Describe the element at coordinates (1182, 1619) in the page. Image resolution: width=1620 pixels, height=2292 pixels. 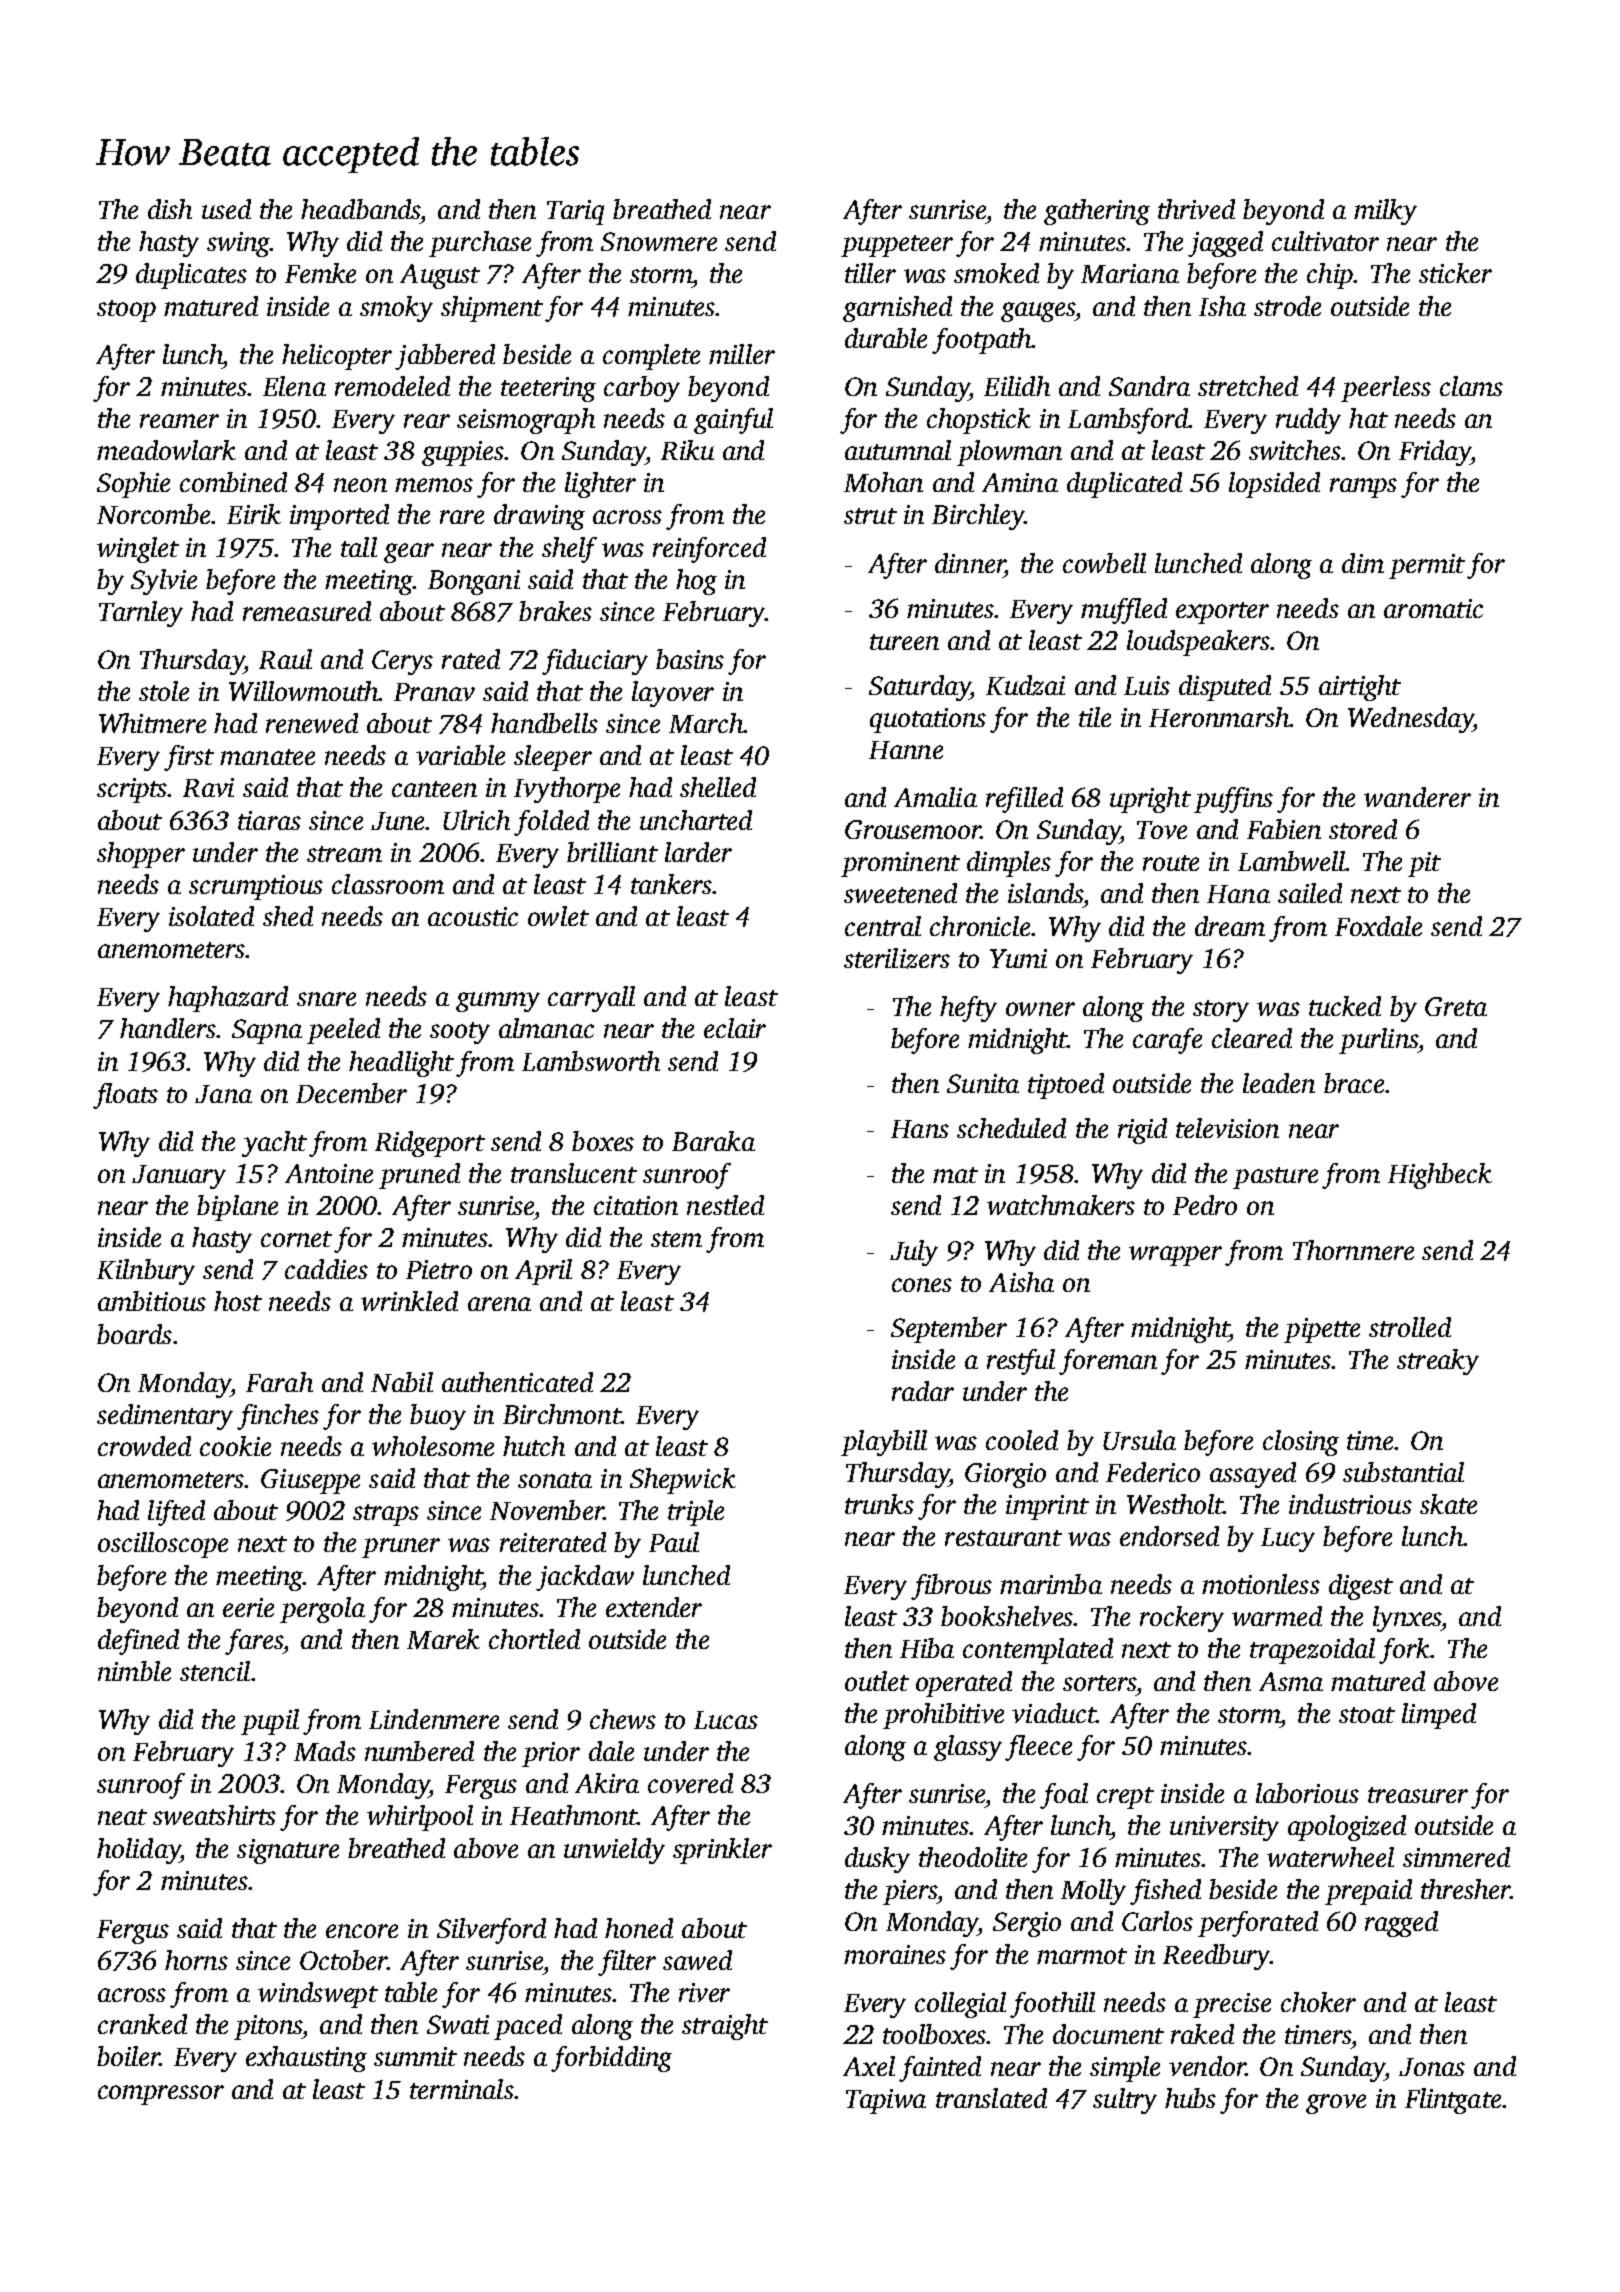
I see `rockery` at that location.
